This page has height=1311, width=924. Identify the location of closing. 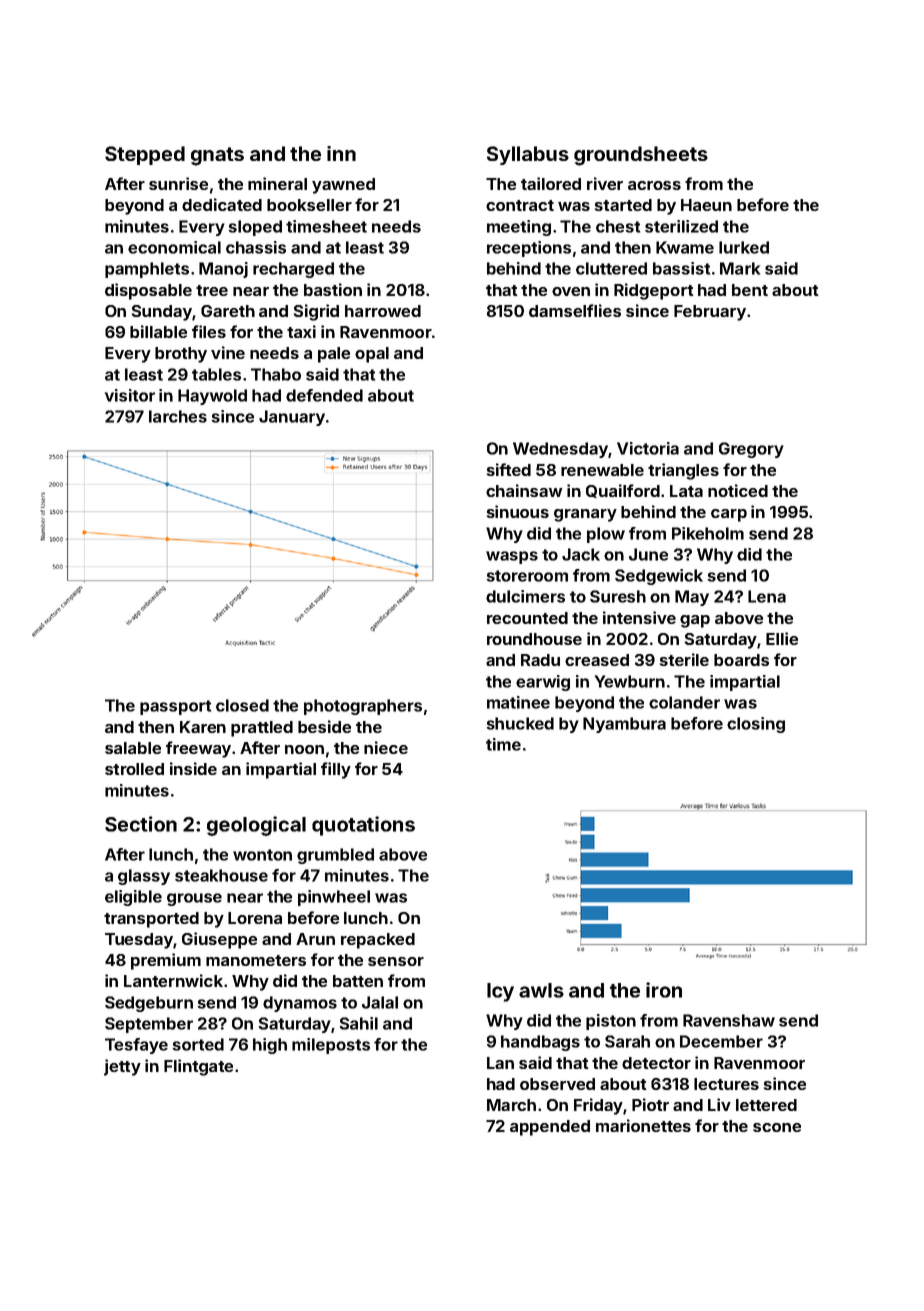
(756, 725).
